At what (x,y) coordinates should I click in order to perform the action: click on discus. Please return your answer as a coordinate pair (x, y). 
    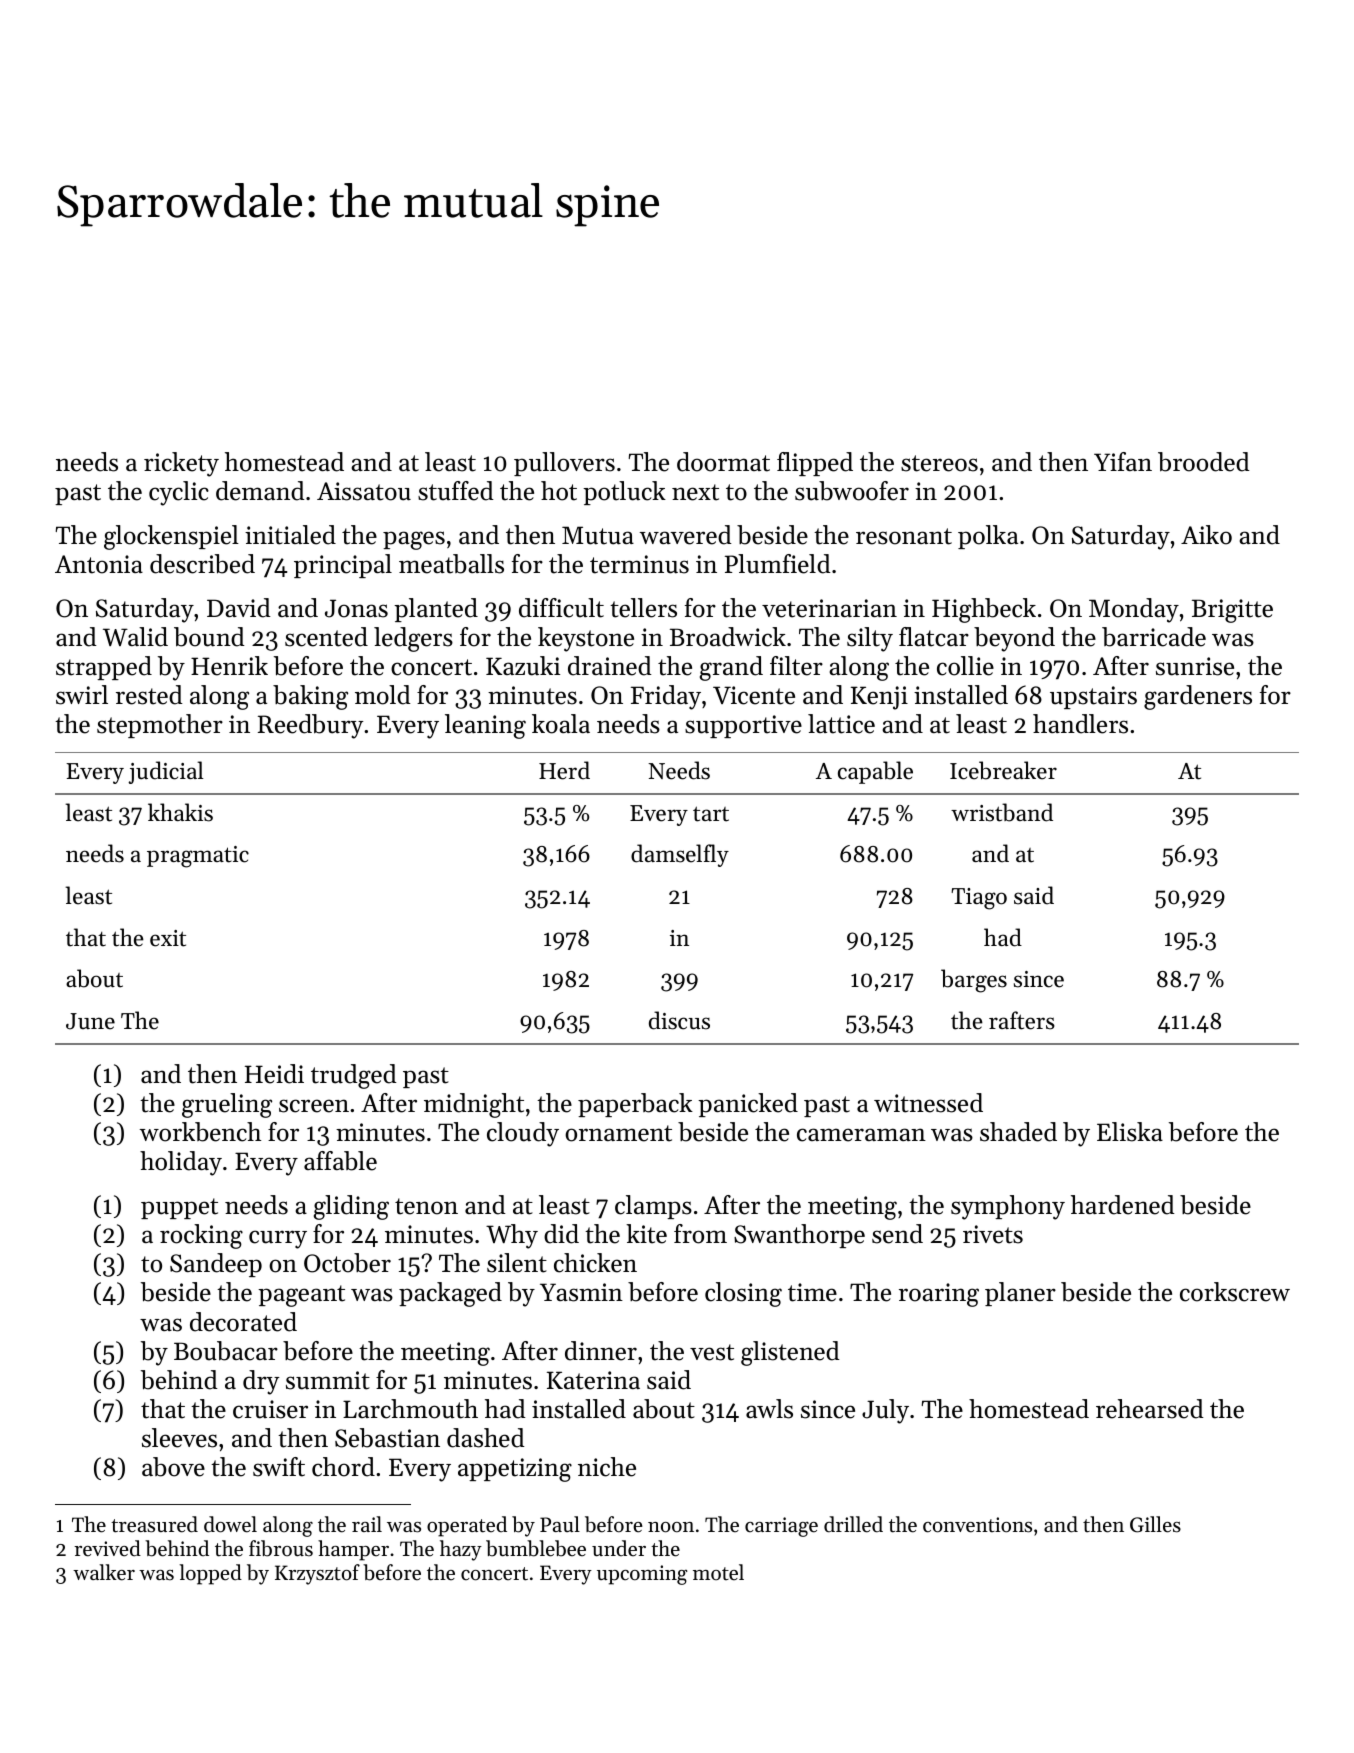
    Looking at the image, I should click on (679, 1020).
